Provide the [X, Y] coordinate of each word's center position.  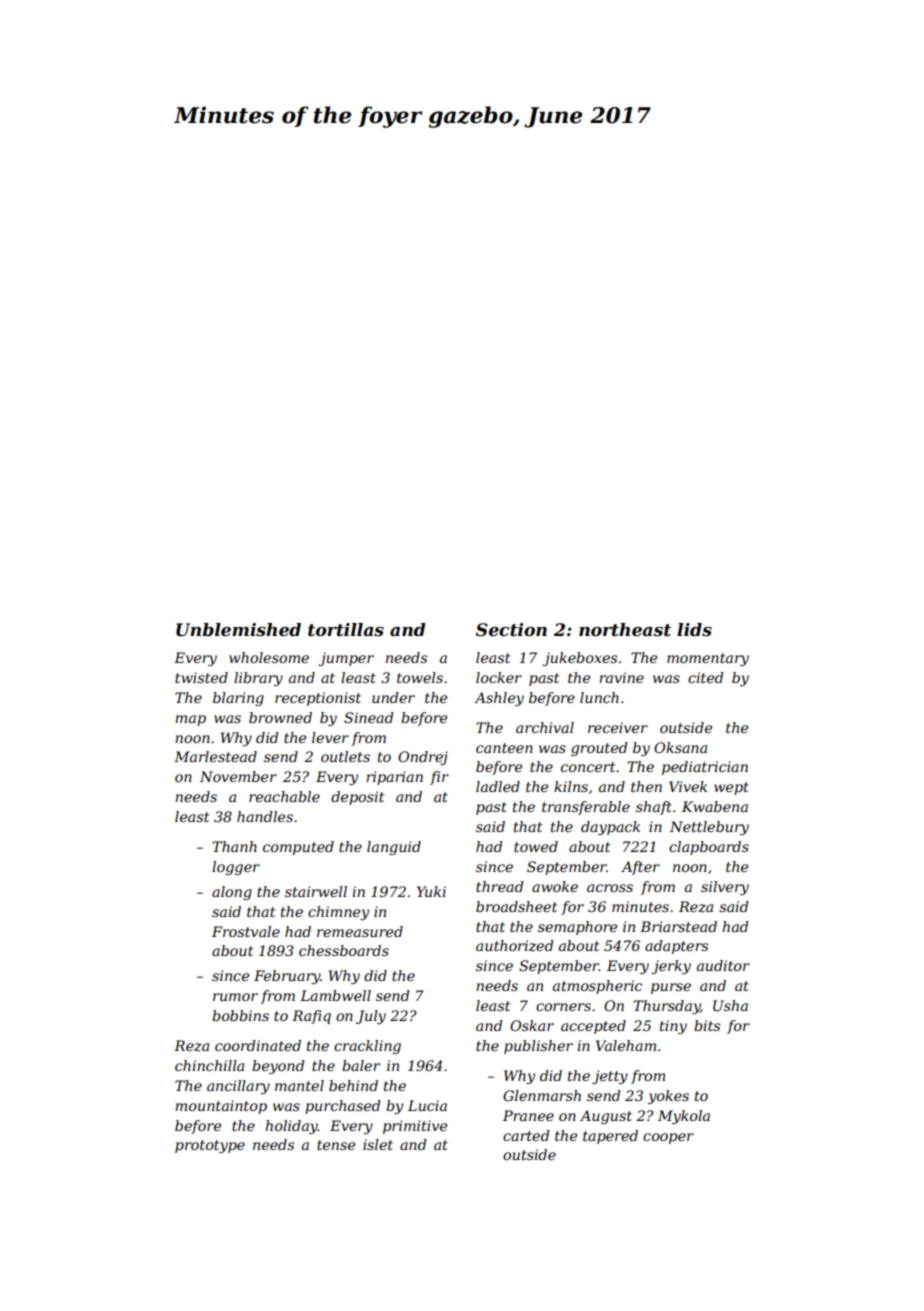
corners [563, 1007]
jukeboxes [580, 659]
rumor [235, 997]
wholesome [269, 657]
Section [511, 630]
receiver [618, 727]
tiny [673, 1027]
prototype [210, 1146]
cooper [668, 1138]
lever [330, 737]
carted [526, 1135]
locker [499, 677]
